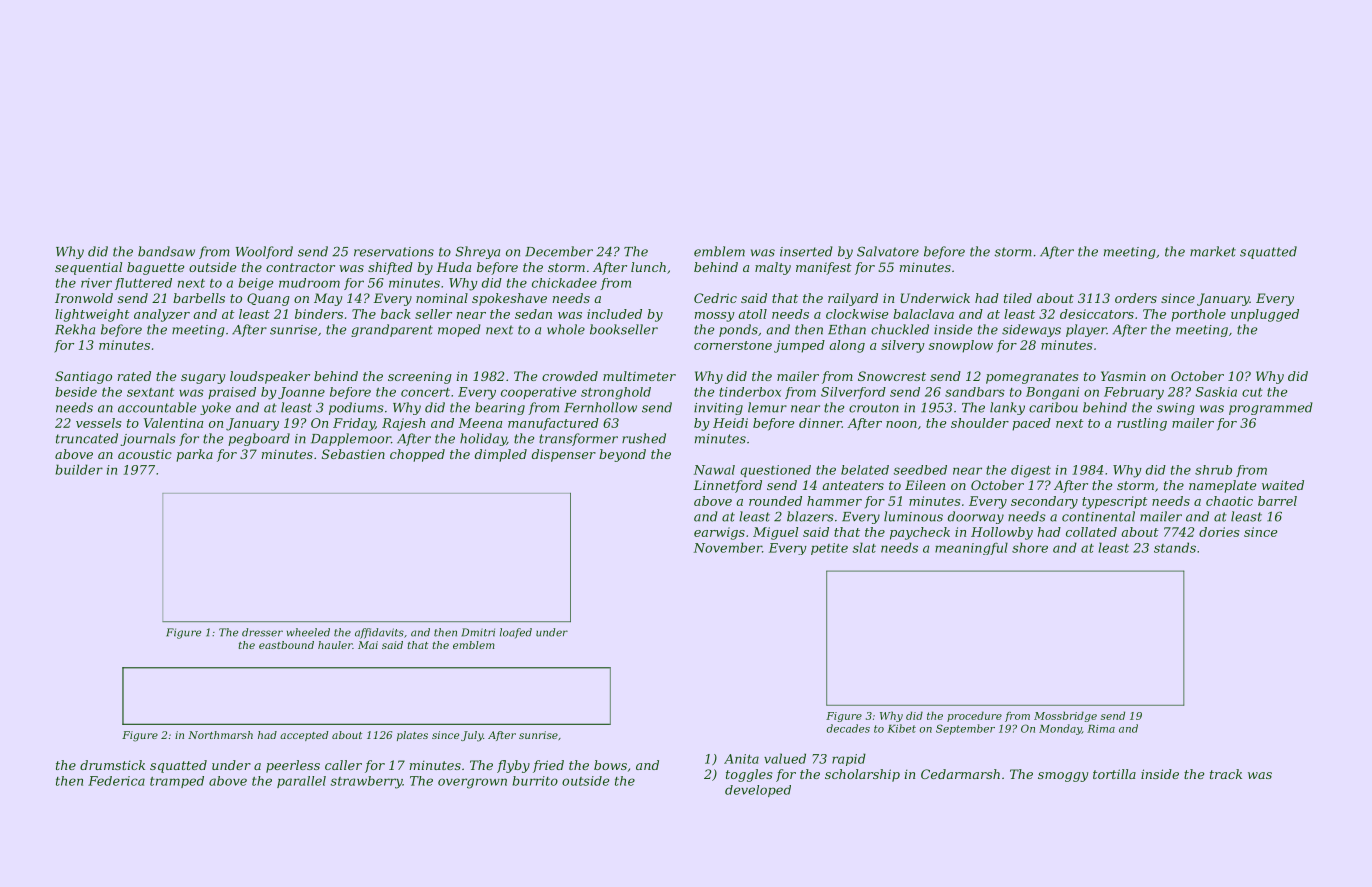 This document has height=887, width=1372. What do you see at coordinates (888, 251) in the document?
I see `Salvatore` at bounding box center [888, 251].
